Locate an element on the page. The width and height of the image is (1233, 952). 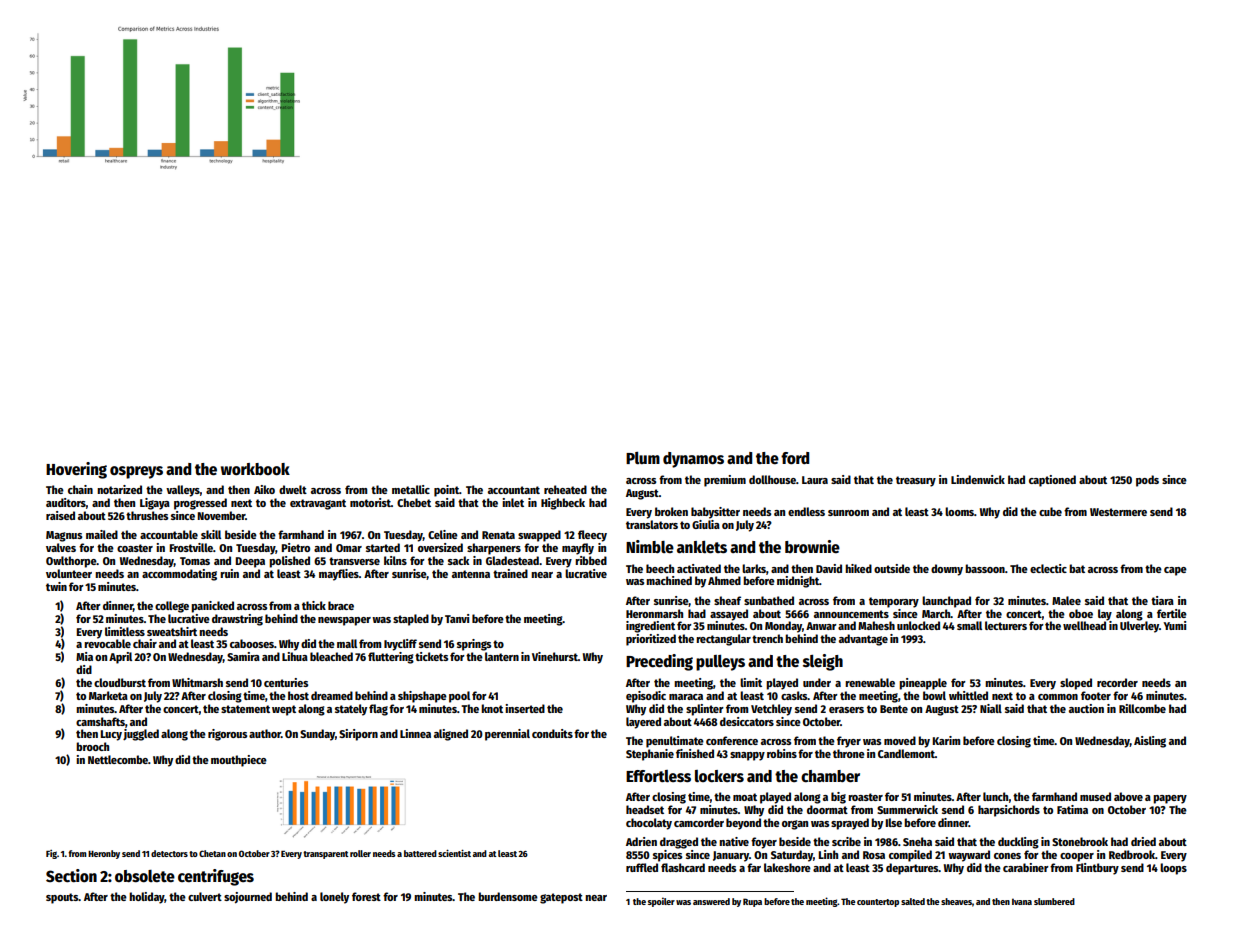
volunteer is located at coordinates (69, 573).
